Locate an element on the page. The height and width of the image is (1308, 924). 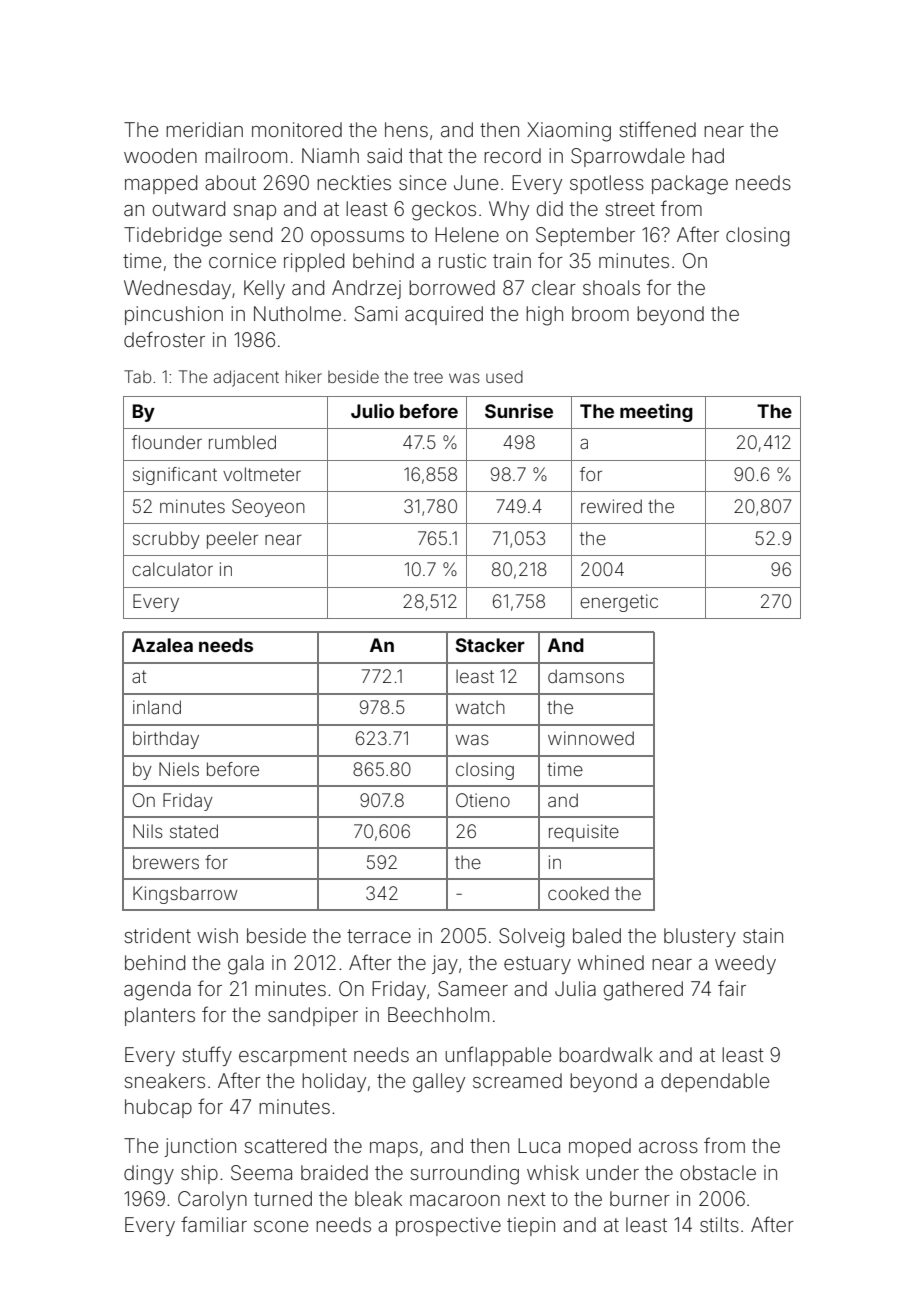
unflappable is located at coordinates (498, 1056).
